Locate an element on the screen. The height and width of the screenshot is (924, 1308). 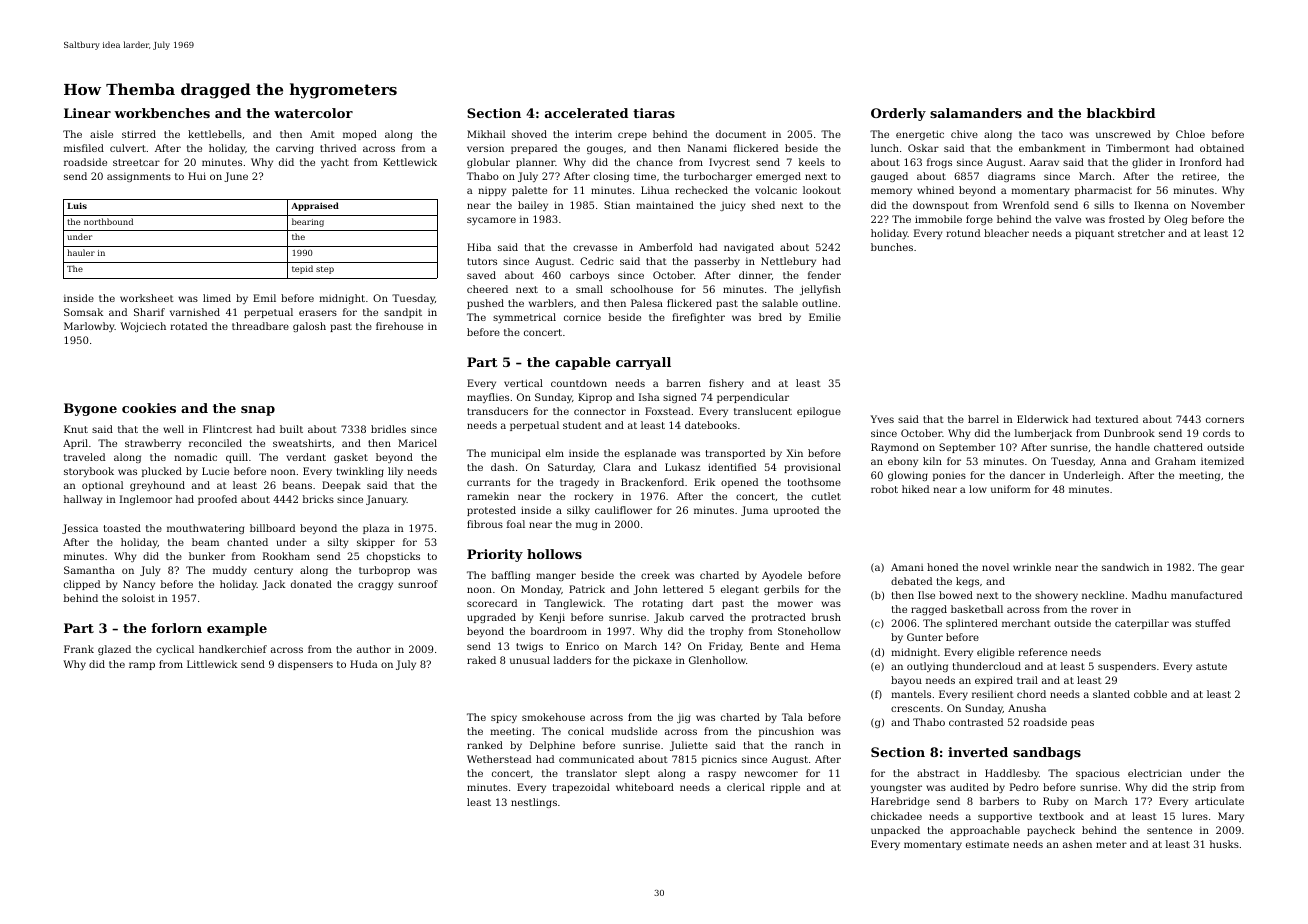
contrasted is located at coordinates (976, 722).
